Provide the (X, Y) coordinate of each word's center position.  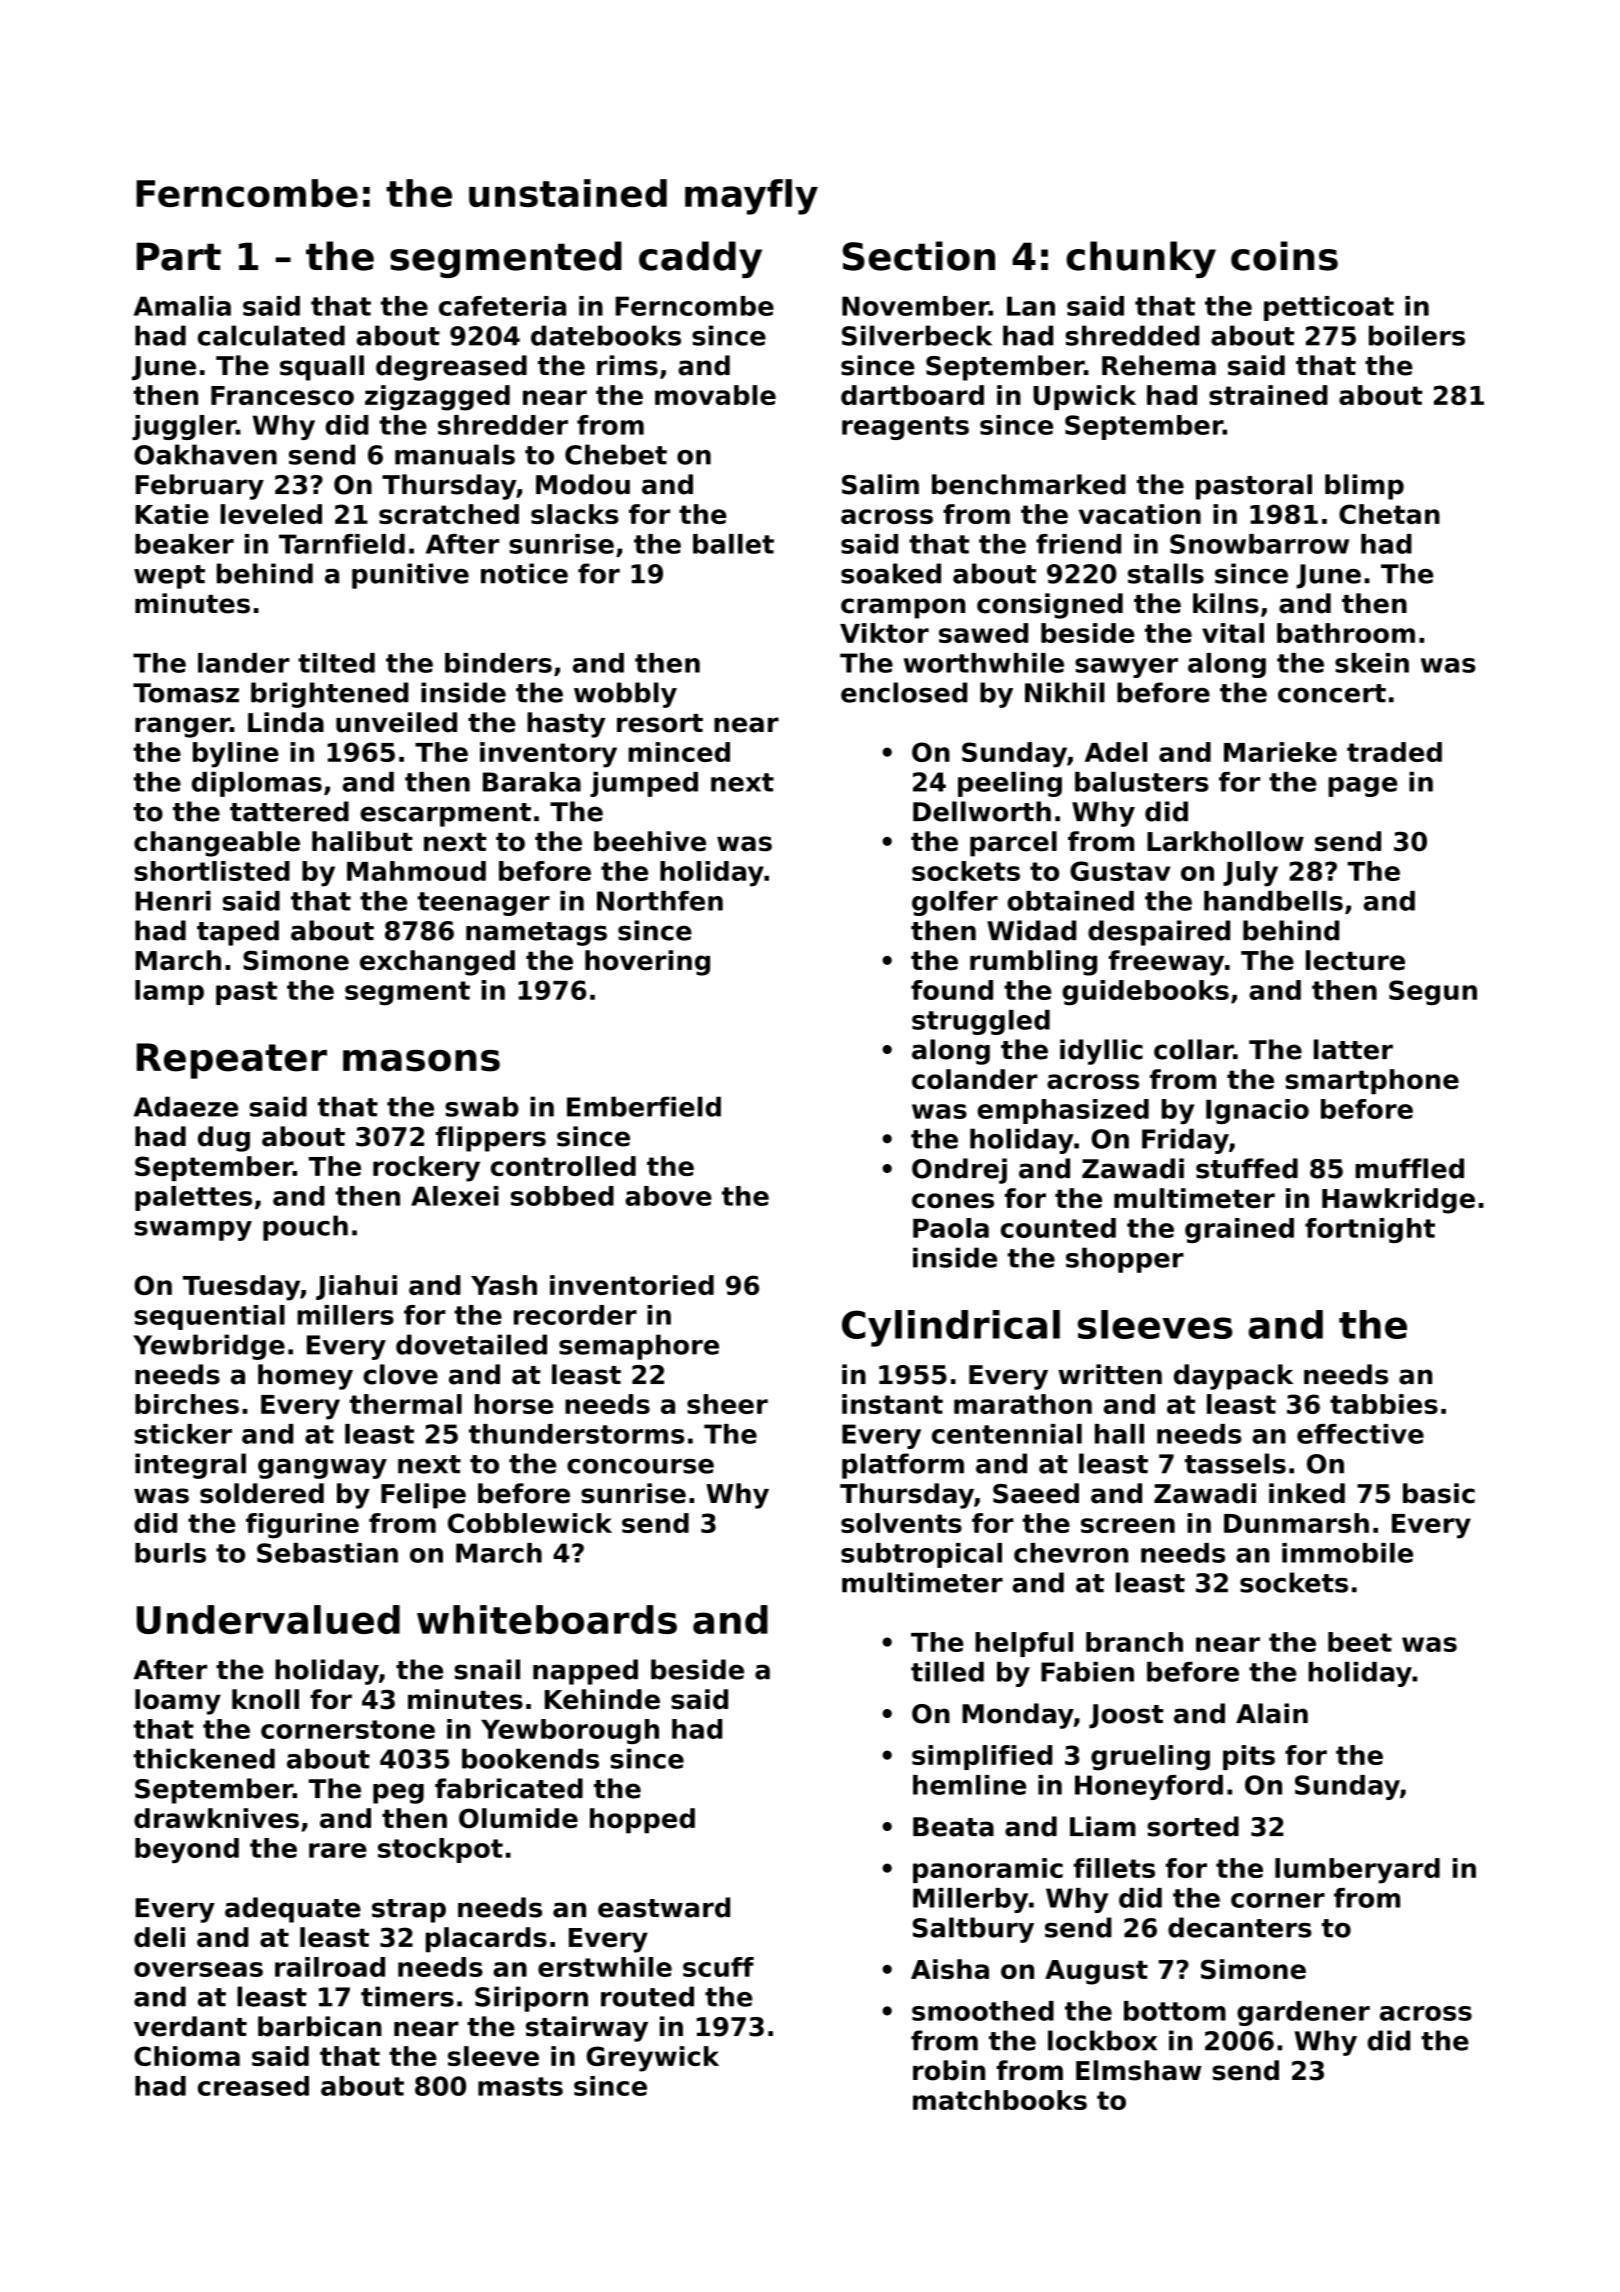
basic (1439, 1493)
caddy (700, 259)
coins (1284, 256)
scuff (718, 1967)
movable (715, 395)
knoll (265, 1699)
